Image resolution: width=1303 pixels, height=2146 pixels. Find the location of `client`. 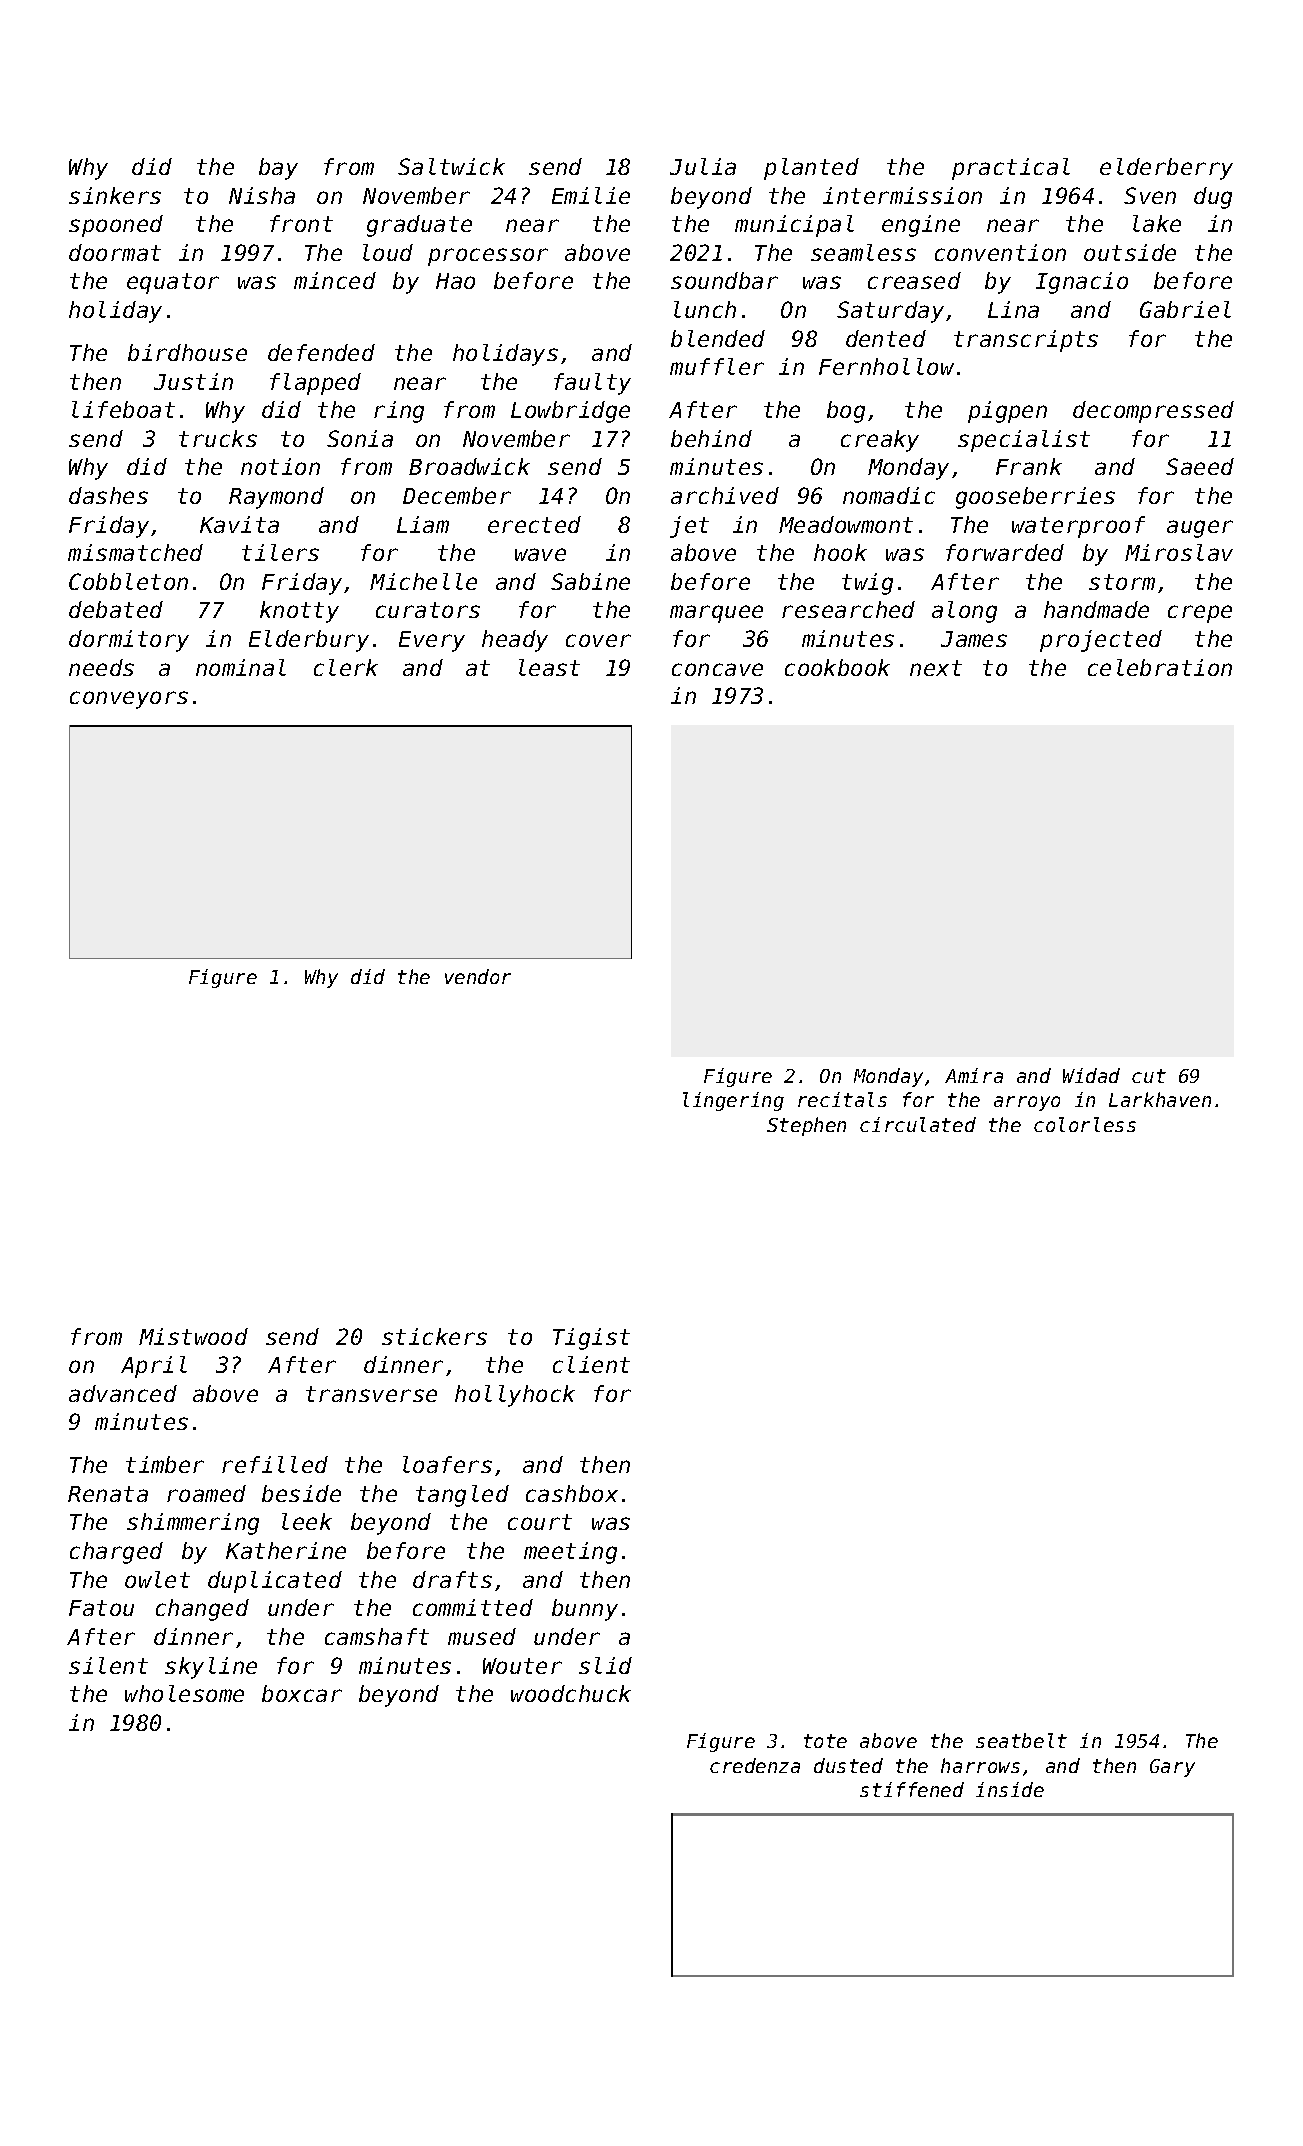

client is located at coordinates (591, 1364).
